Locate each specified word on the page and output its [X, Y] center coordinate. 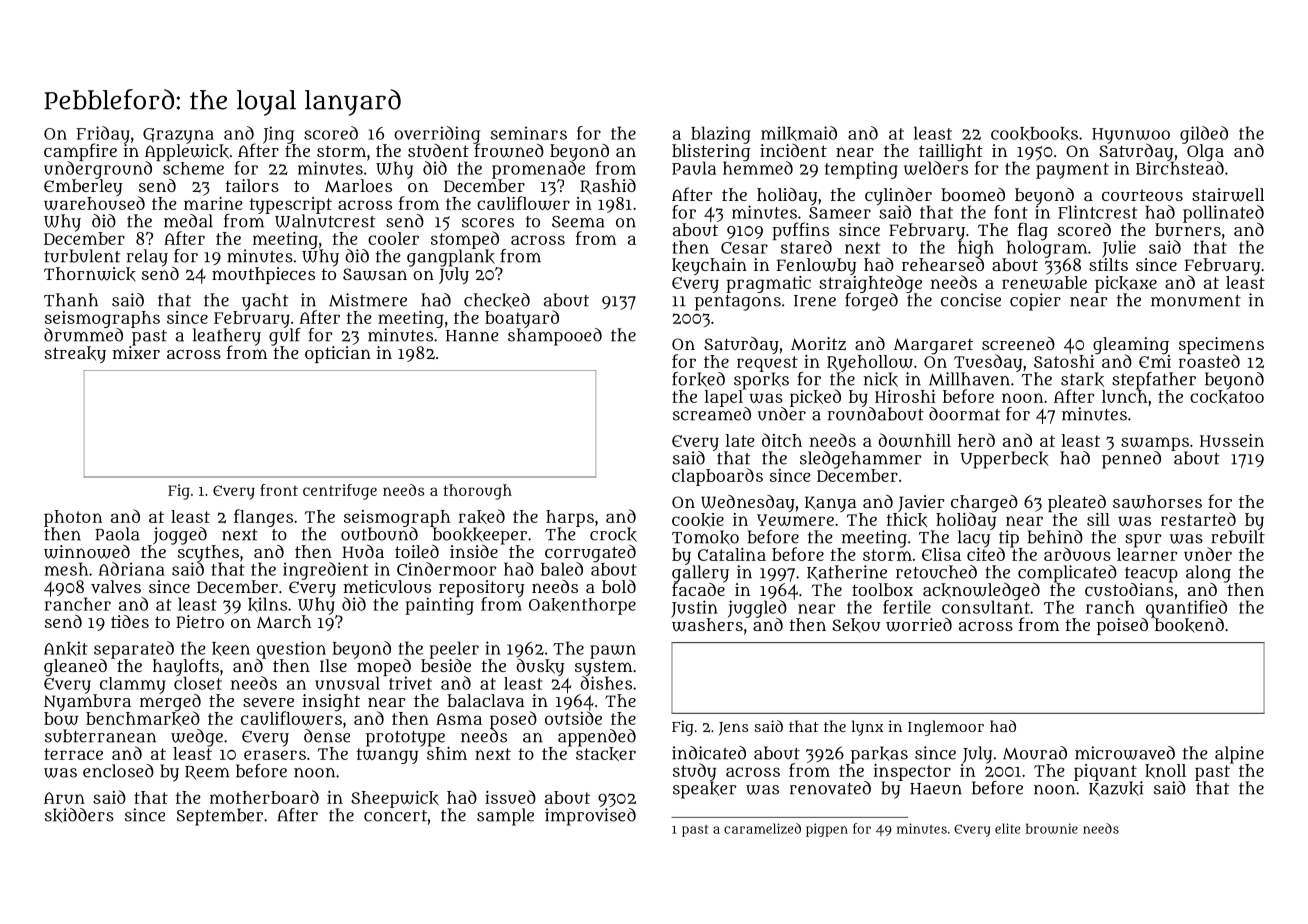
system [603, 668]
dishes [606, 683]
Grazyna [178, 136]
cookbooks [1034, 134]
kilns [267, 604]
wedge [197, 738]
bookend [1189, 625]
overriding [437, 135]
